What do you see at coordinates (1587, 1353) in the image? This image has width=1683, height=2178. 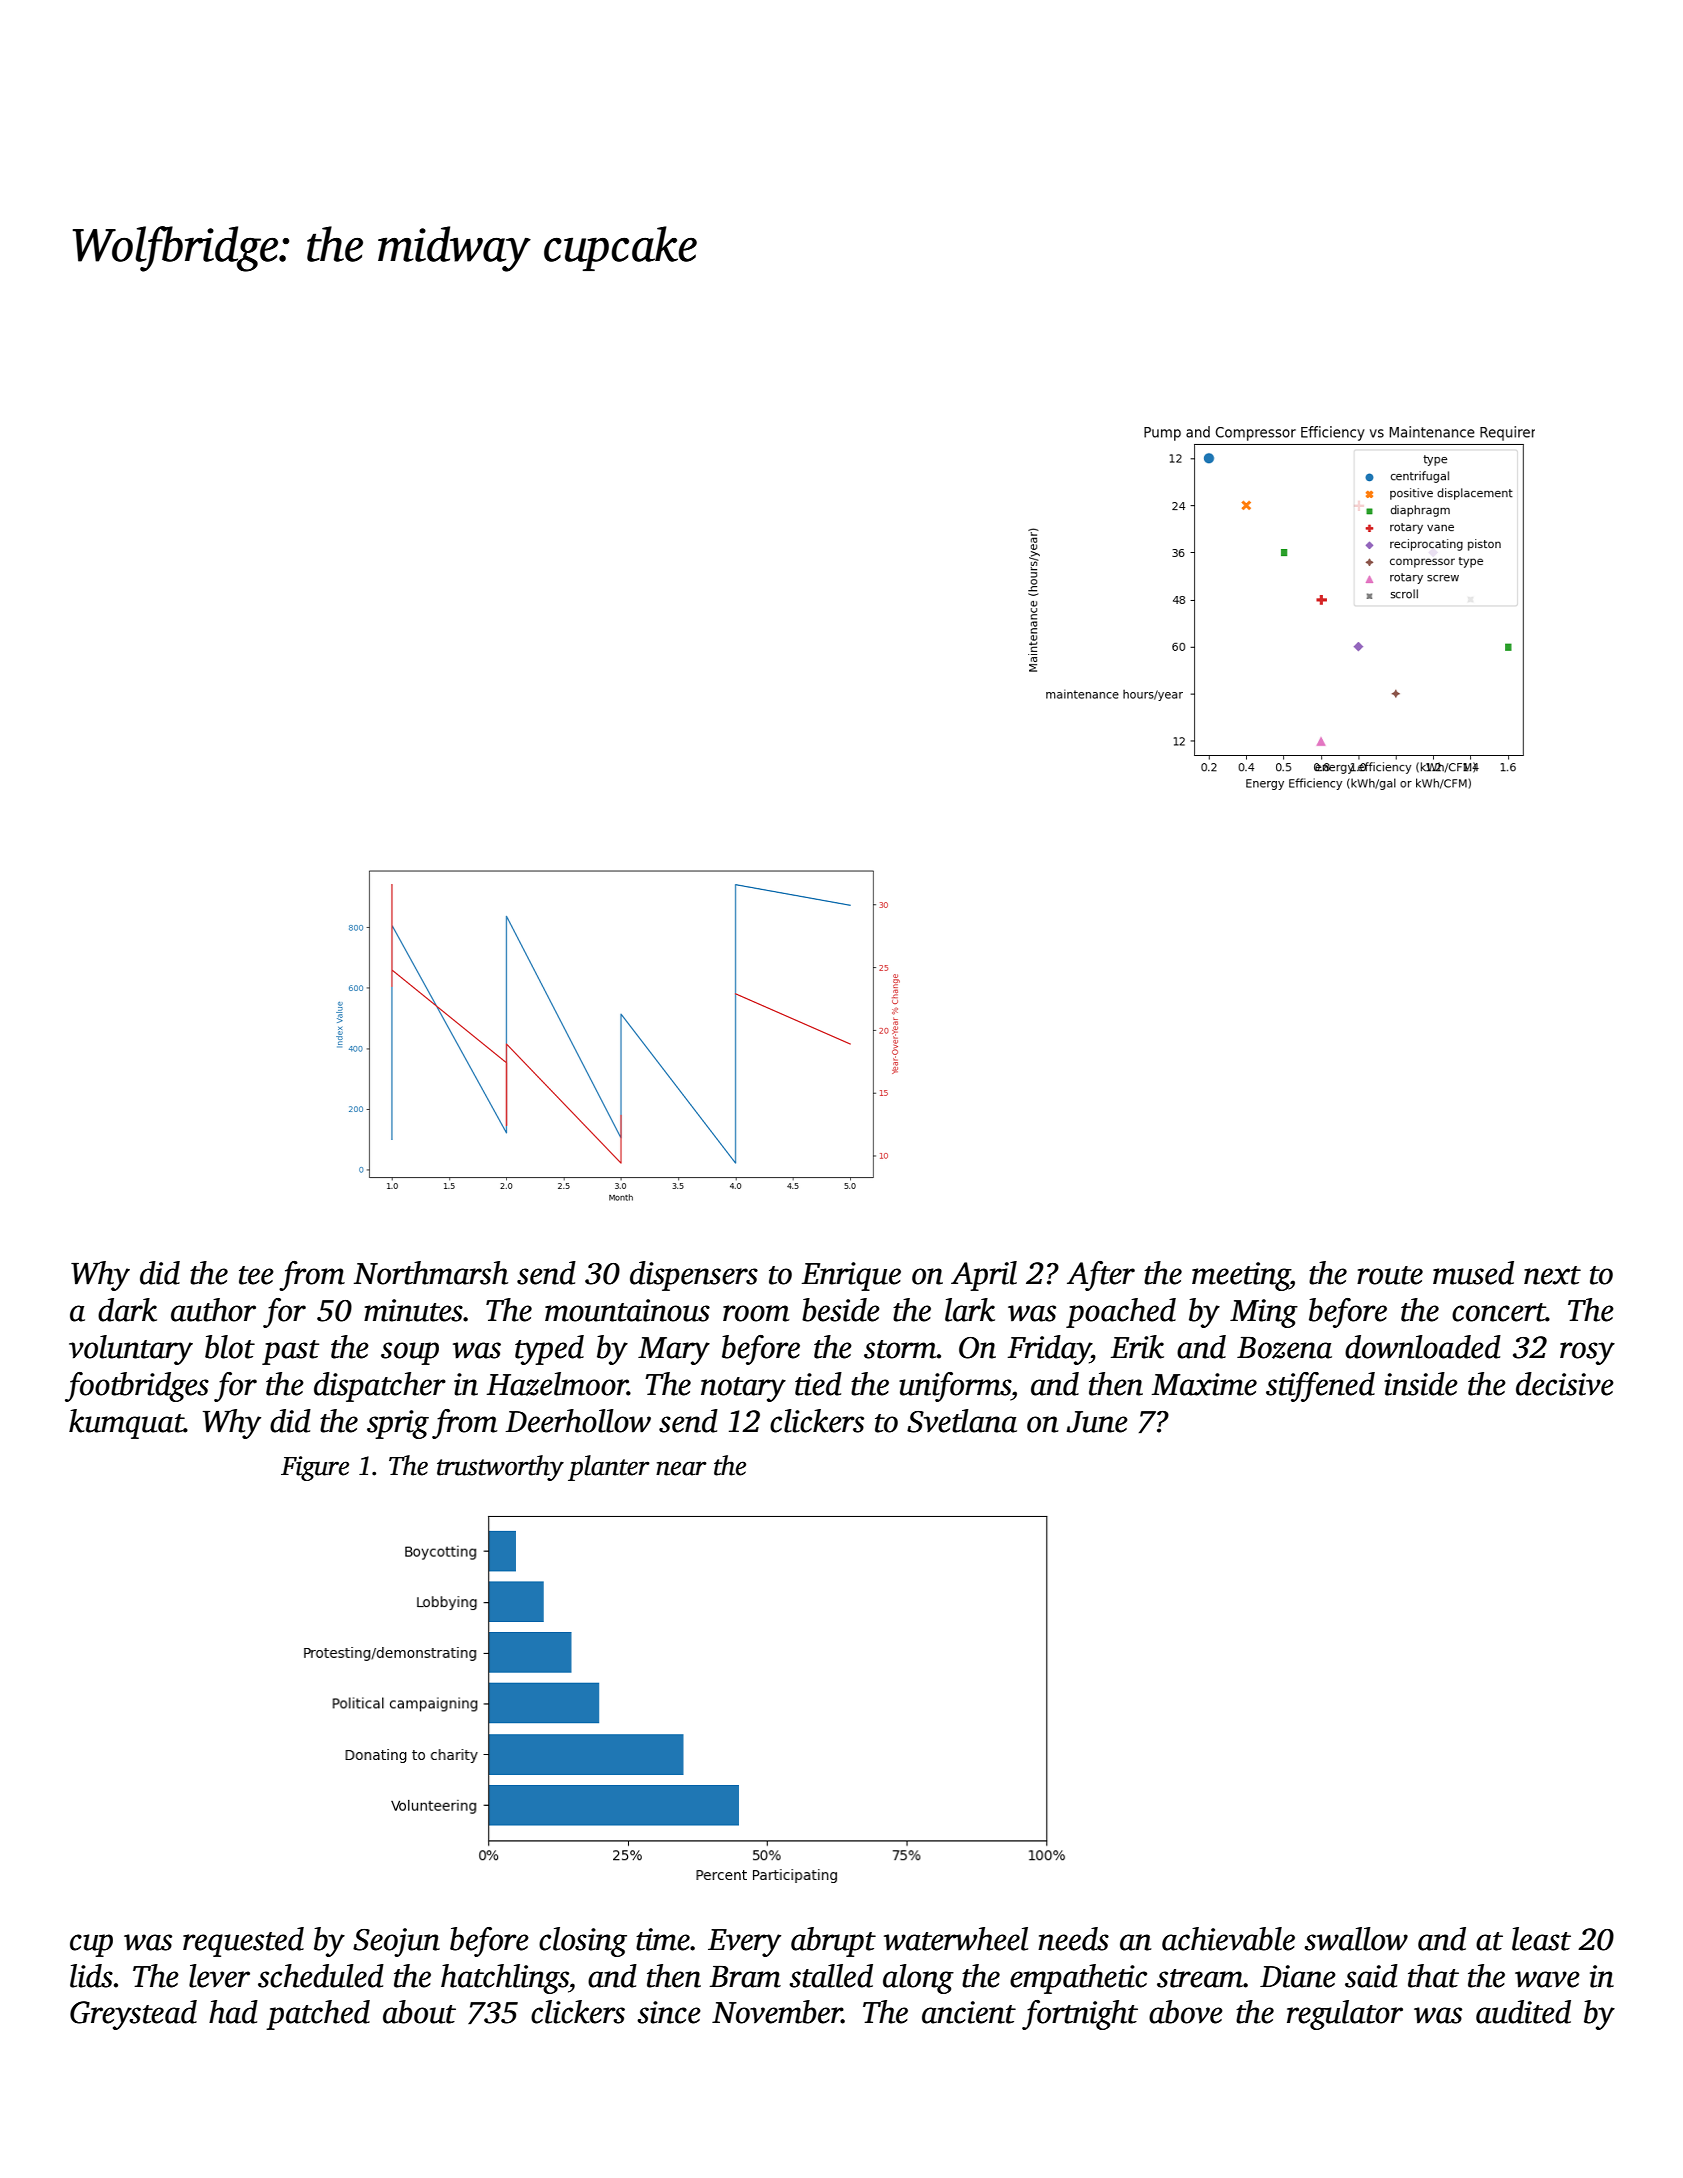 I see `rosy` at bounding box center [1587, 1353].
